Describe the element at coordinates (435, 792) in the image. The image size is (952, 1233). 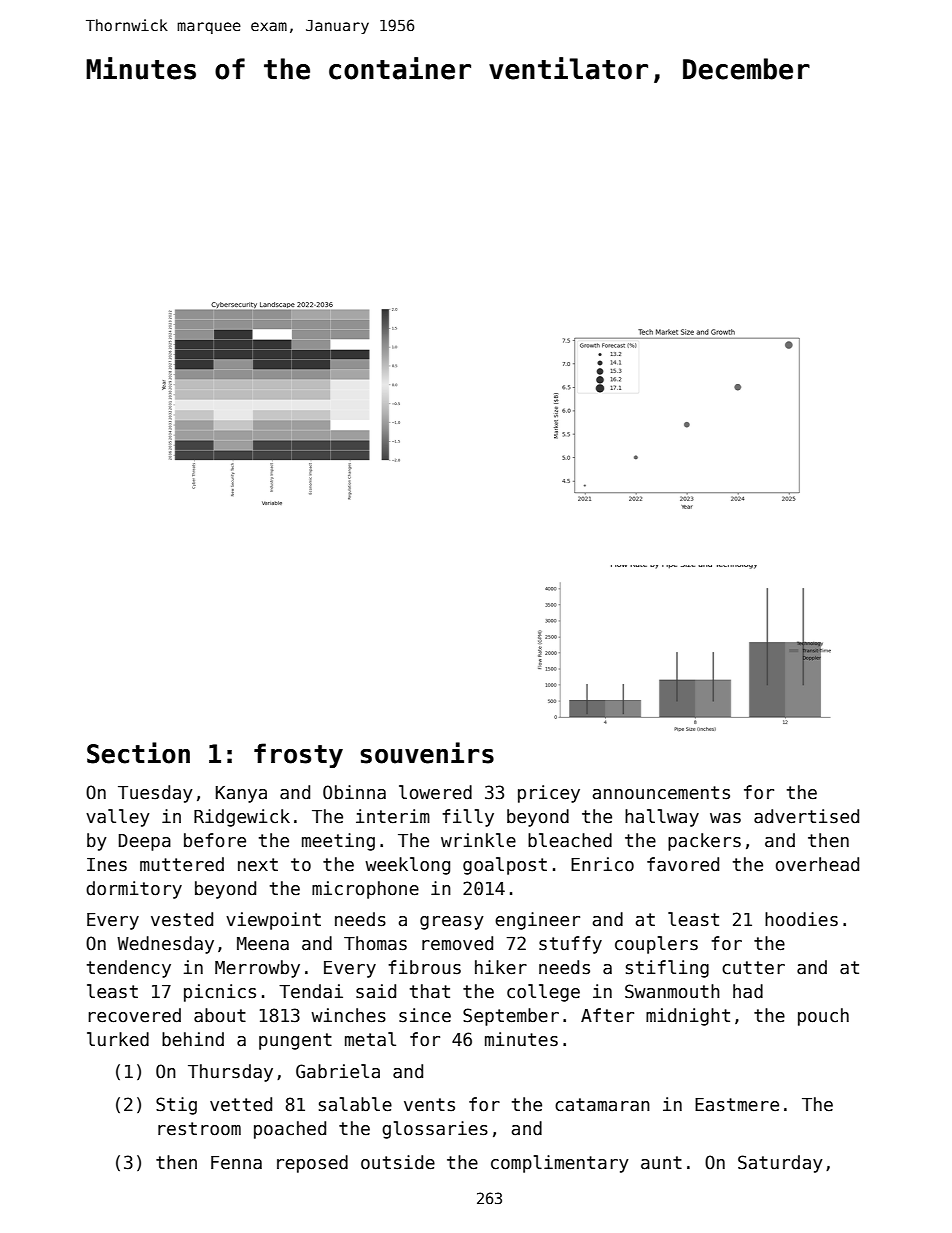
I see `lowered` at that location.
